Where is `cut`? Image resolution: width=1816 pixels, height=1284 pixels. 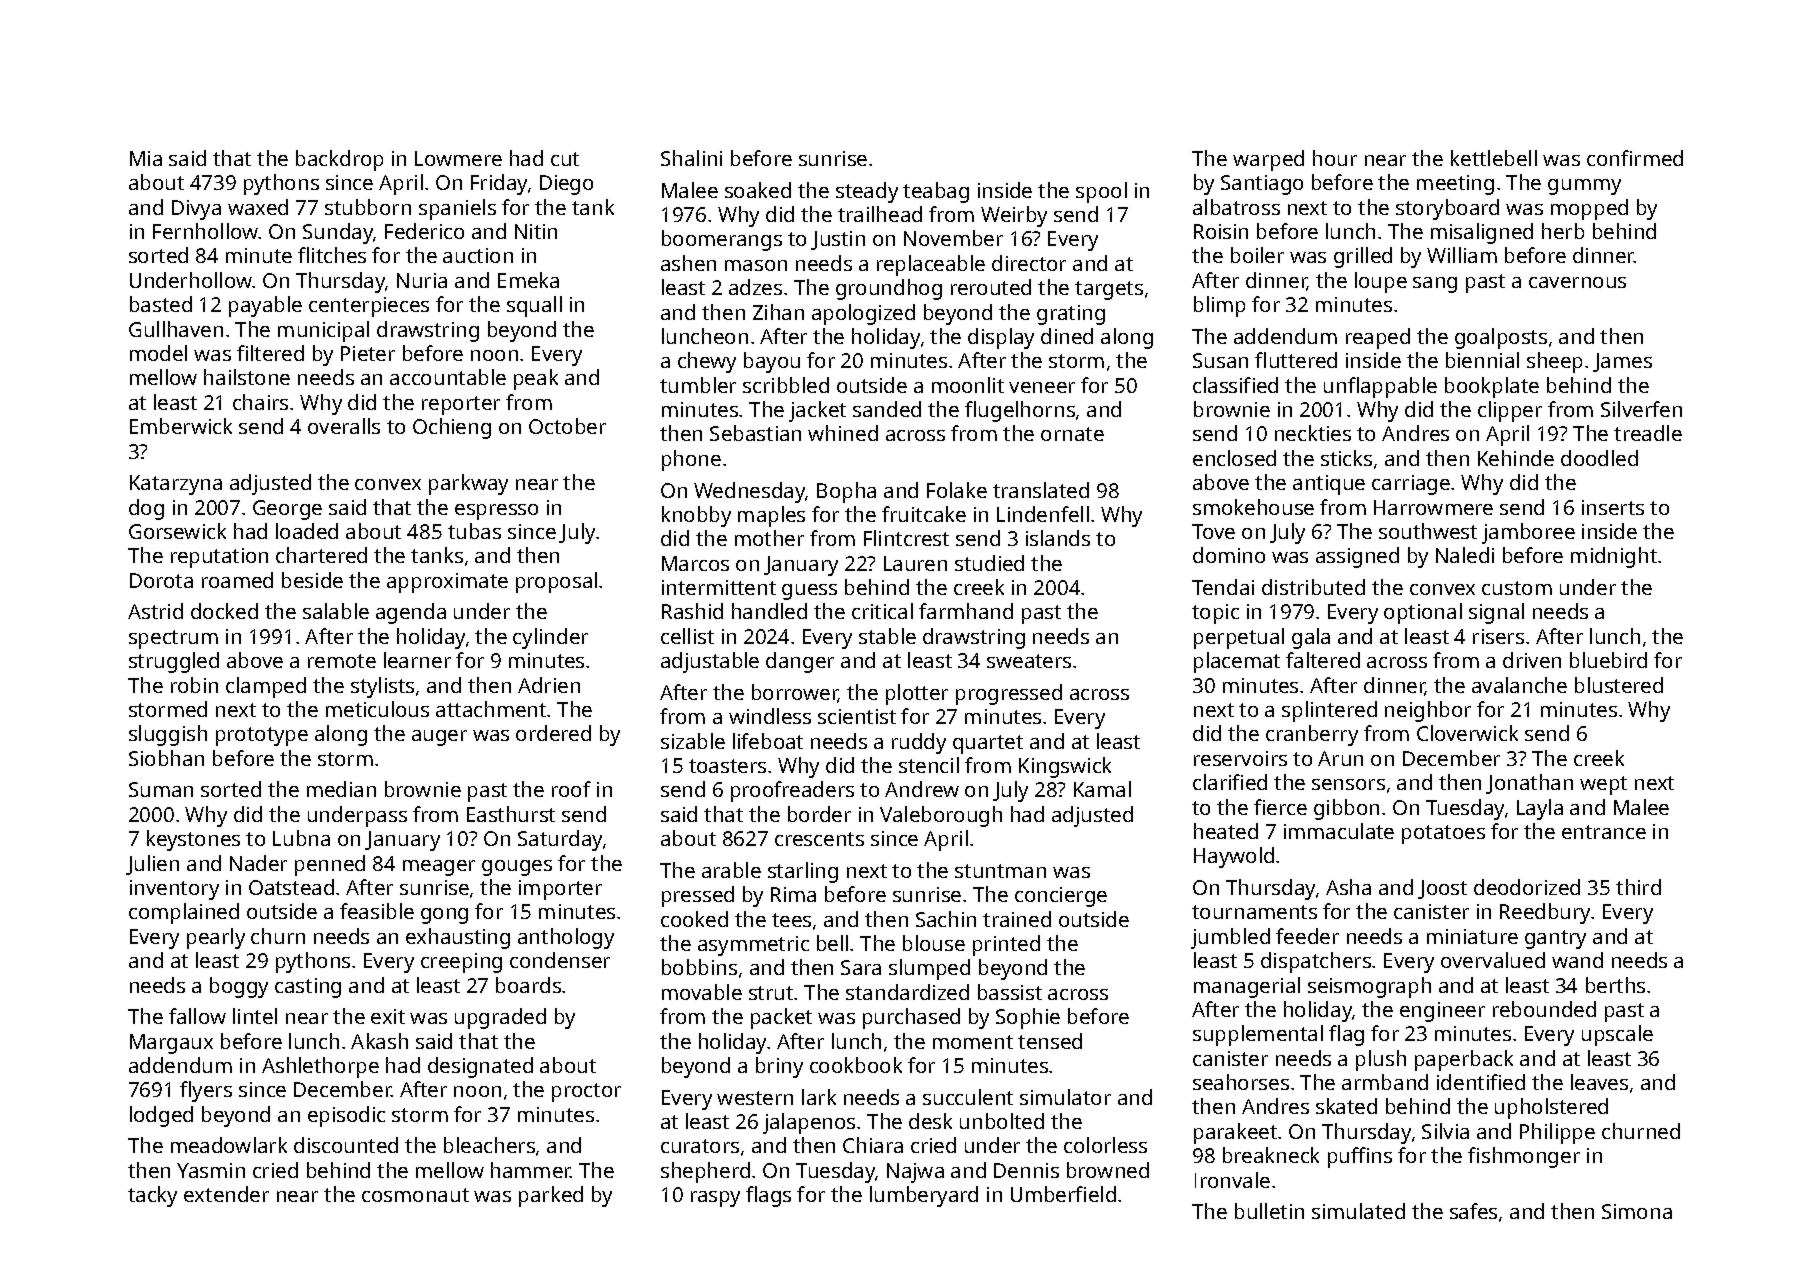
cut is located at coordinates (565, 159).
